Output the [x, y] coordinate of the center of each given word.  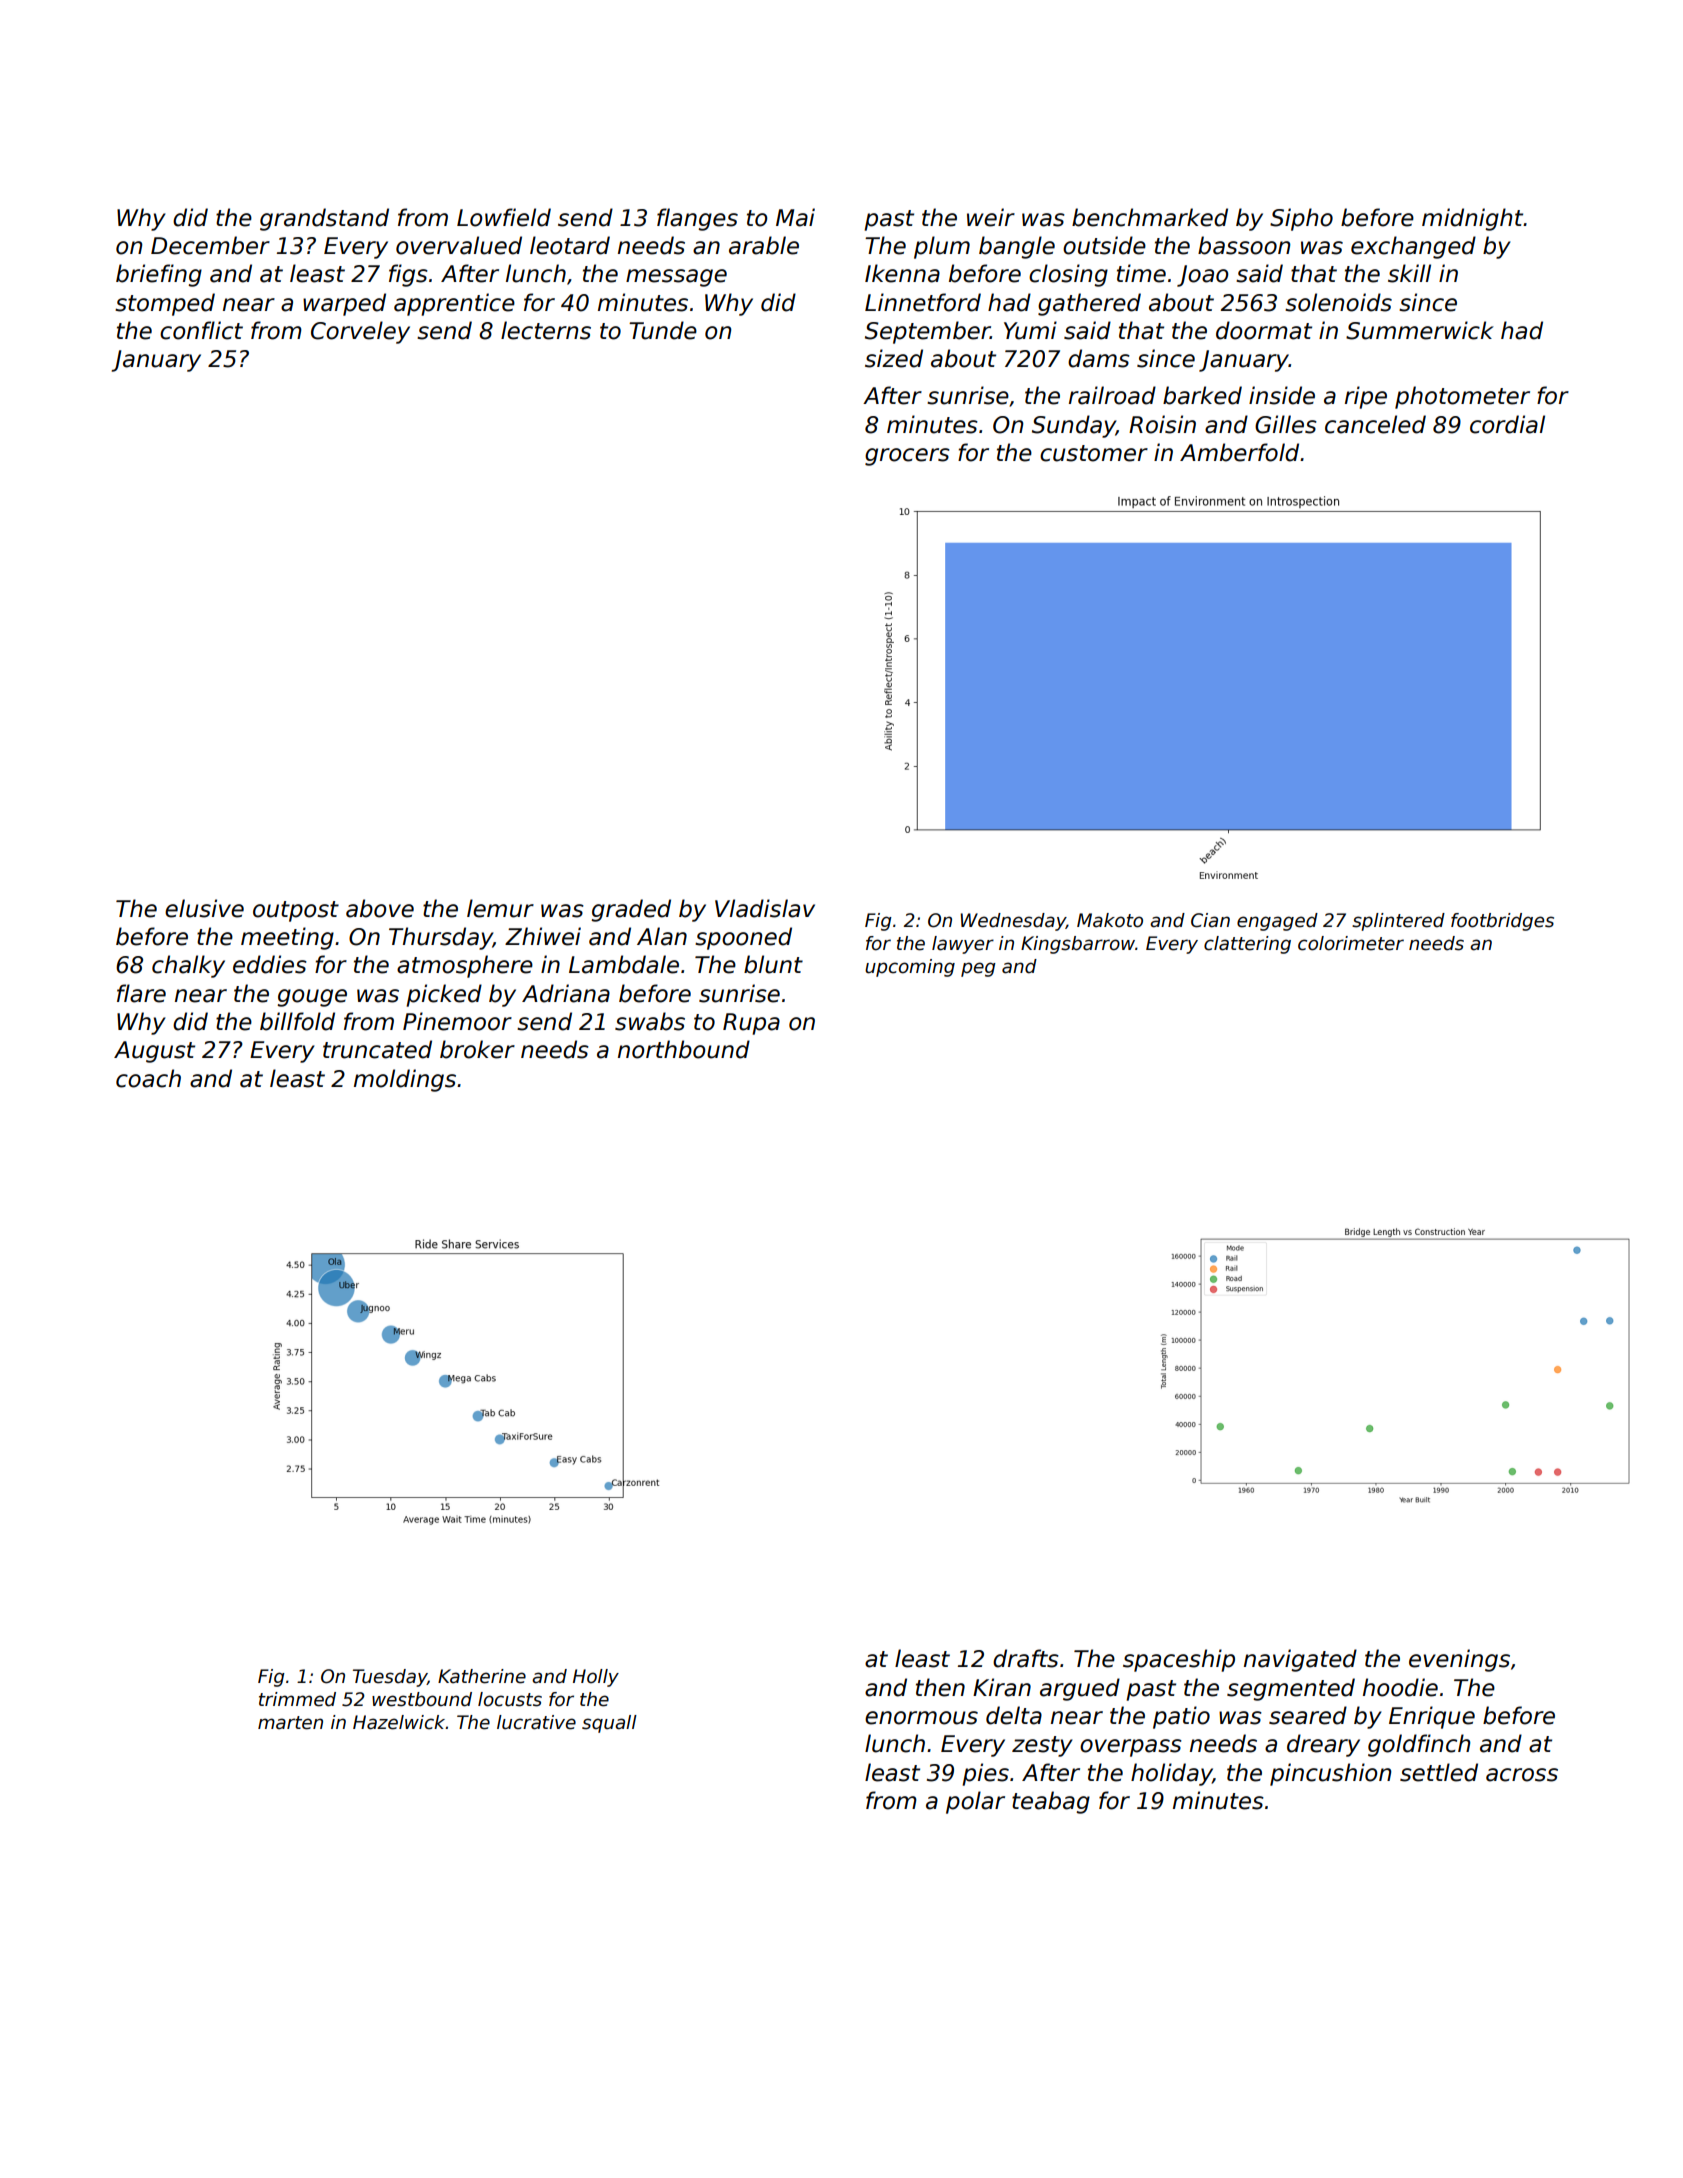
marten [290, 1723]
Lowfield [504, 217]
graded [631, 910]
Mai [795, 217]
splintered [1398, 922]
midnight [1473, 219]
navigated [1300, 1660]
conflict [201, 330]
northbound [684, 1049]
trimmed [297, 1699]
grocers [907, 457]
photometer [1462, 397]
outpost [296, 911]
